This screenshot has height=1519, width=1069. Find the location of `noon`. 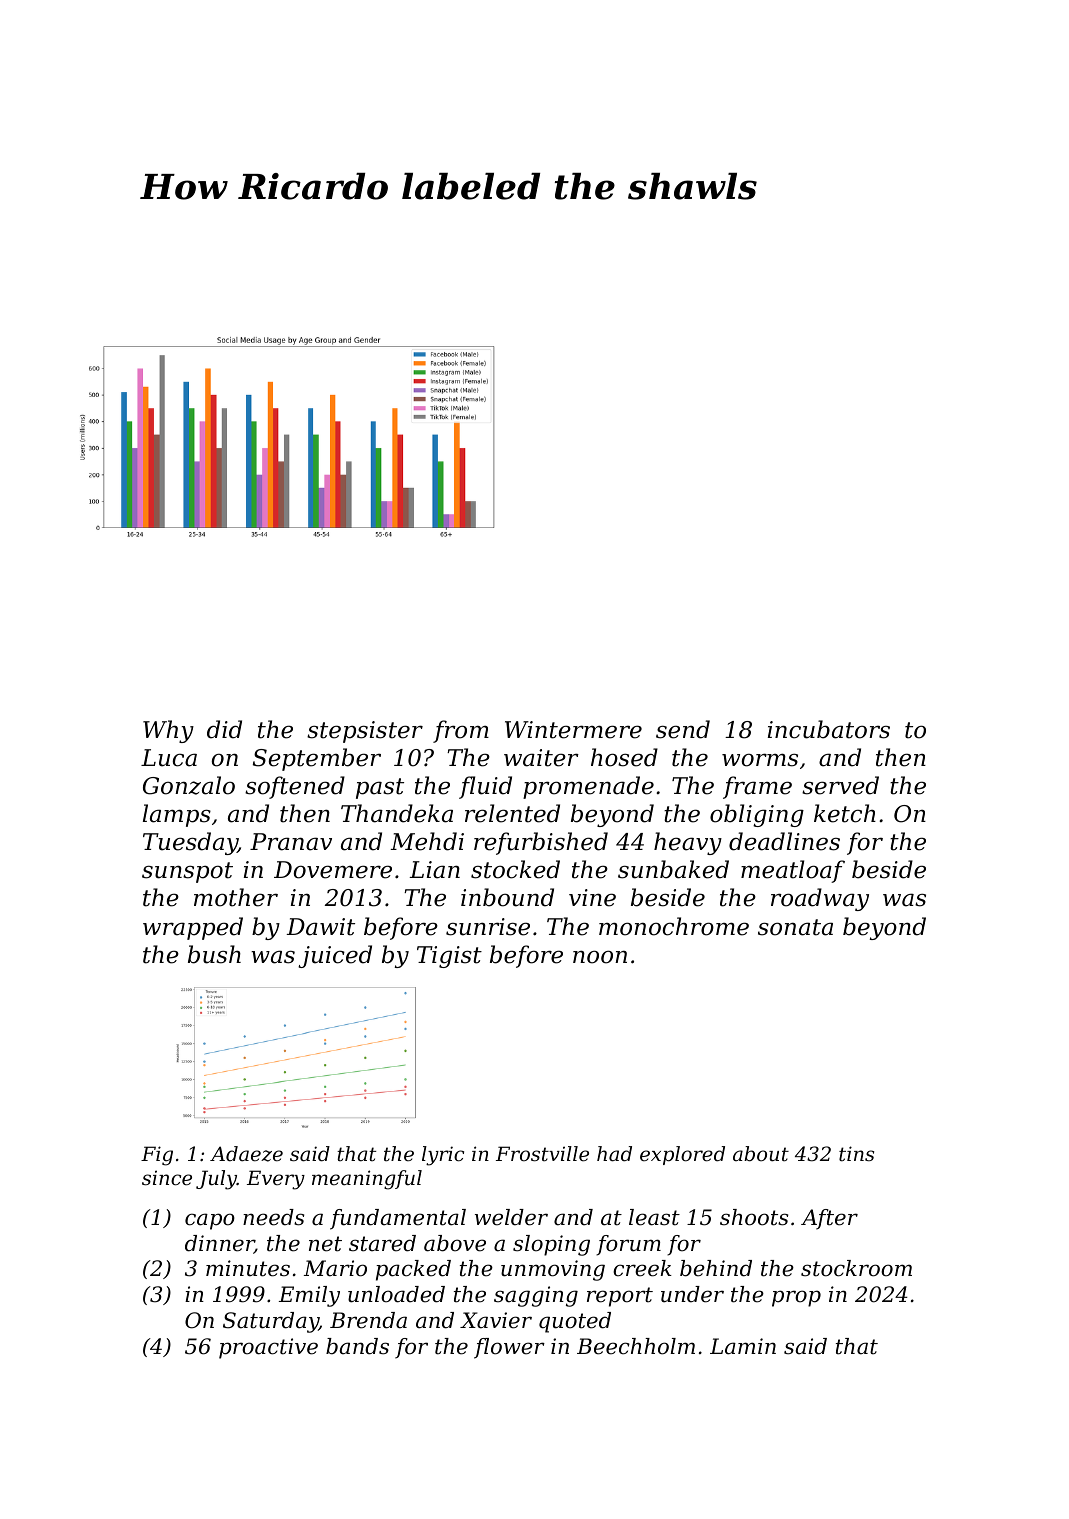

noon is located at coordinates (600, 957).
